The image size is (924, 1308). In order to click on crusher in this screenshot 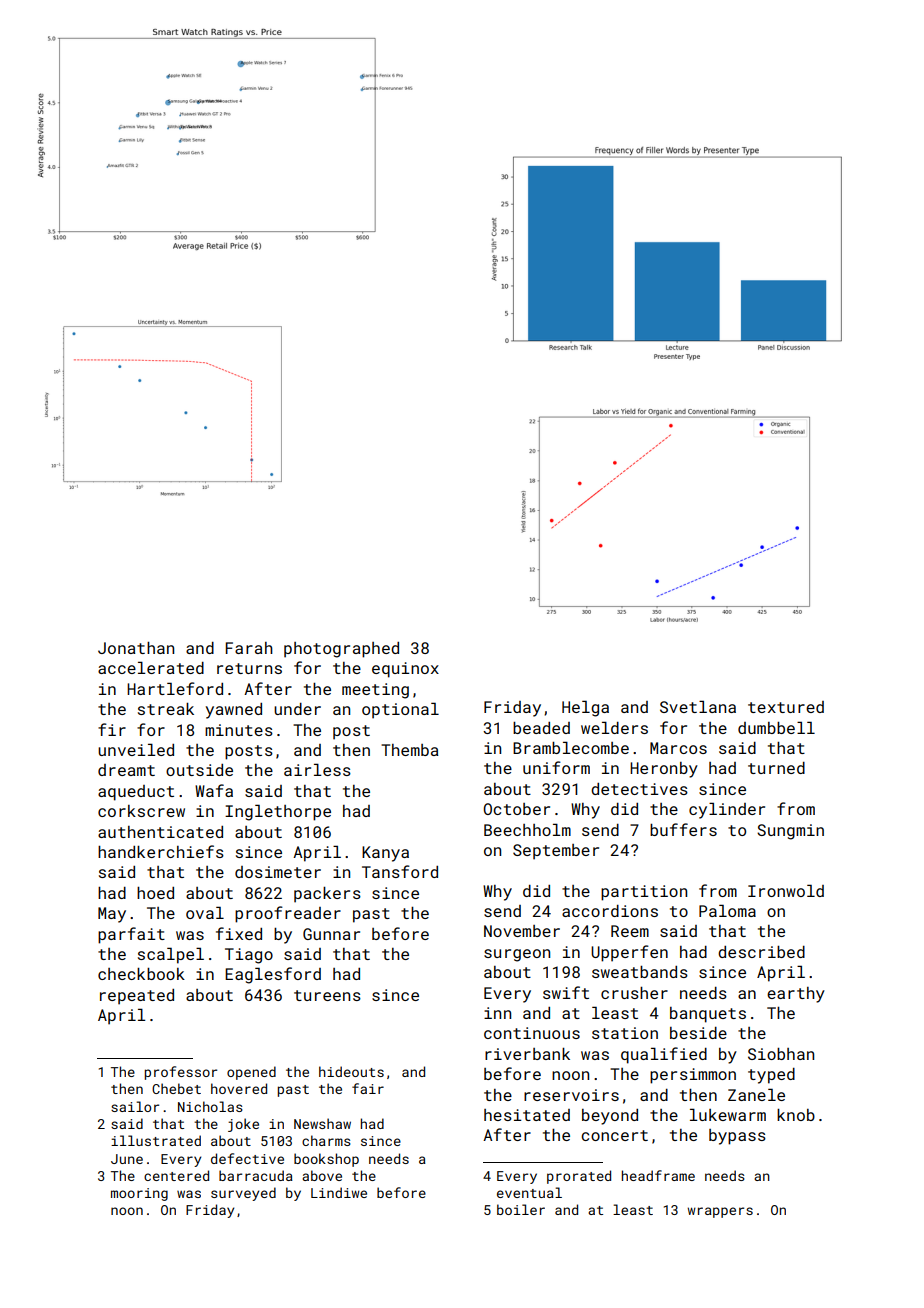, I will do `click(634, 993)`.
